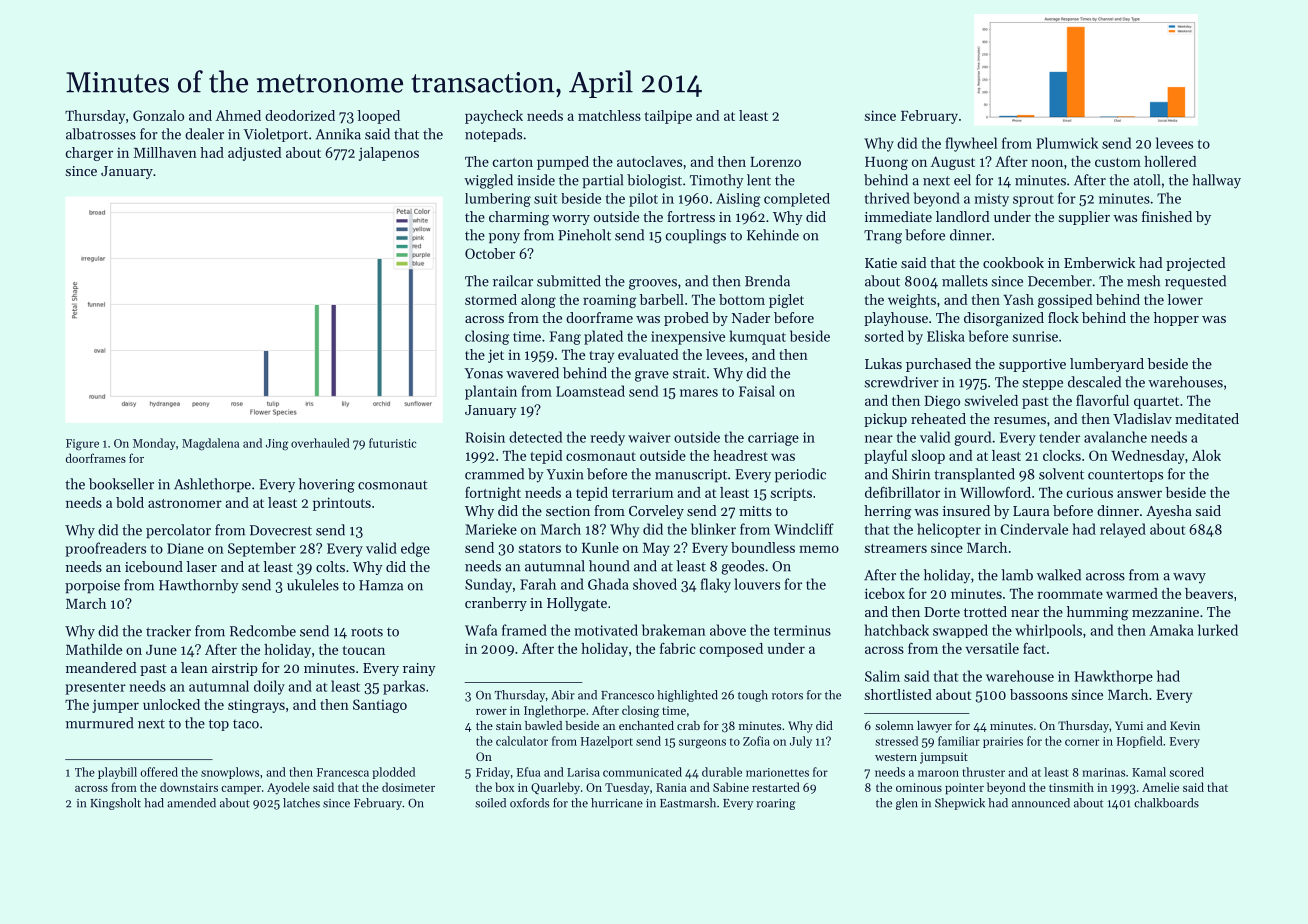  Describe the element at coordinates (82, 445) in the screenshot. I see `Figure` at that location.
